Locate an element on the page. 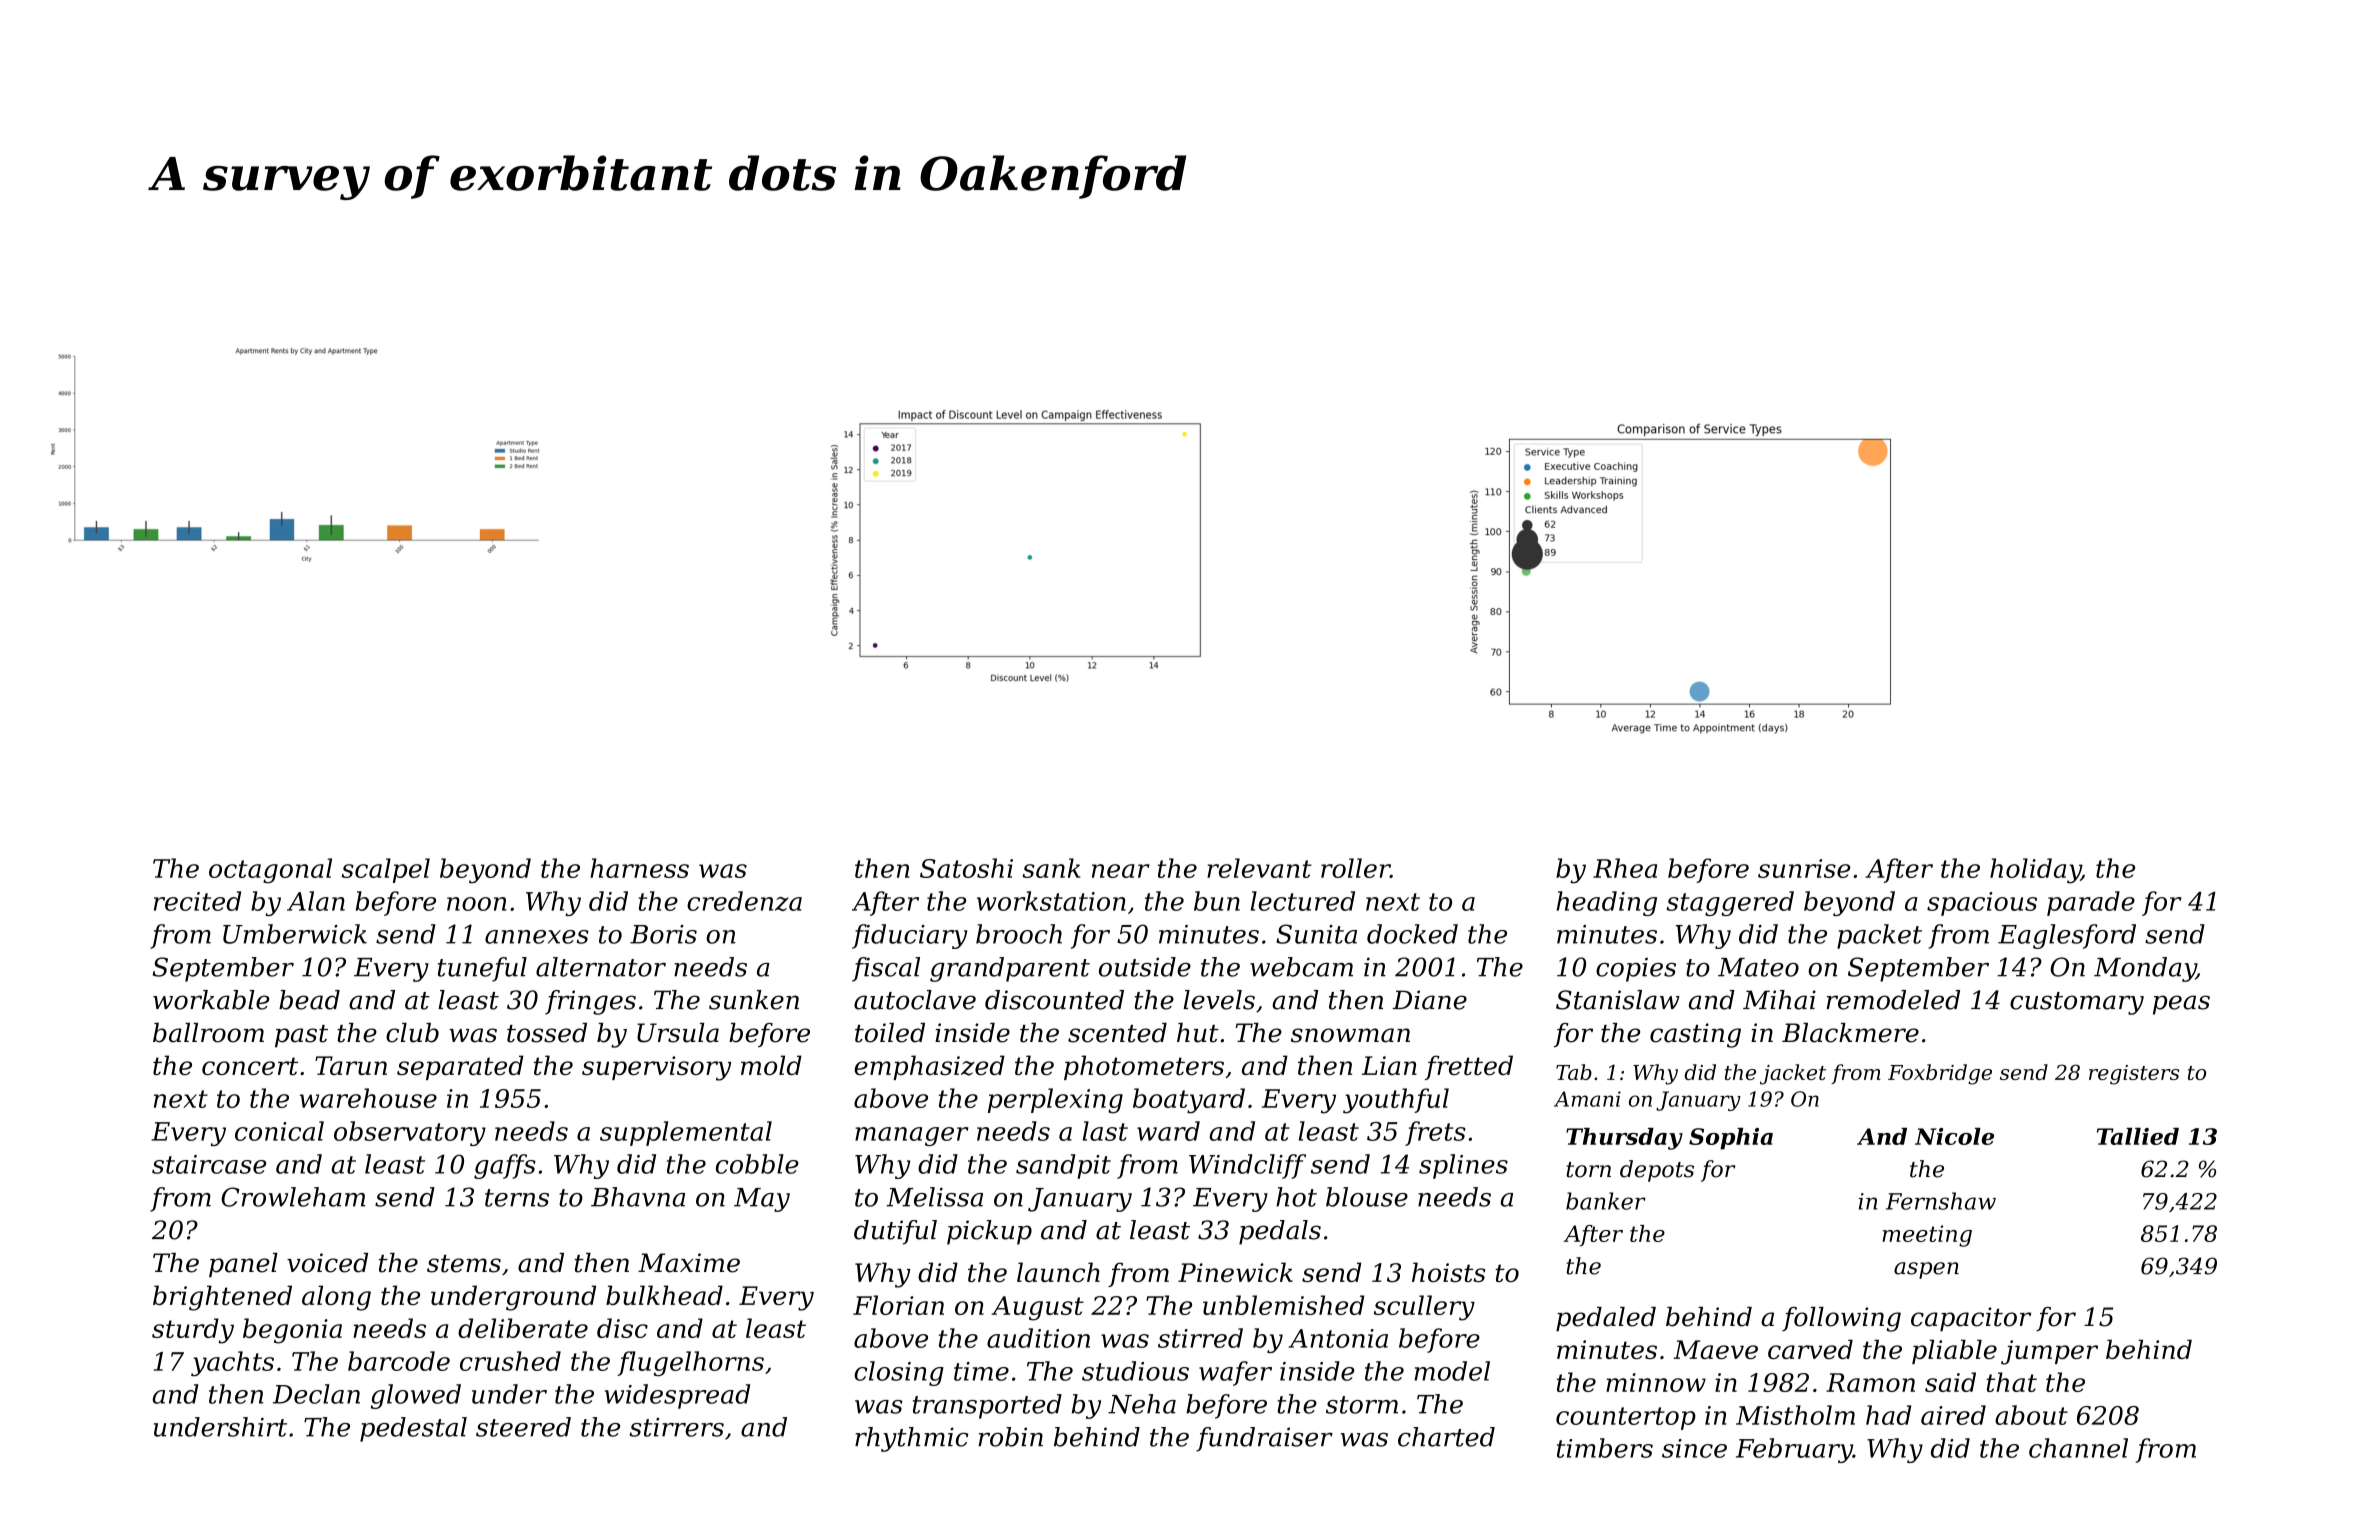 The height and width of the image is (1540, 2380). stems is located at coordinates (464, 1264).
